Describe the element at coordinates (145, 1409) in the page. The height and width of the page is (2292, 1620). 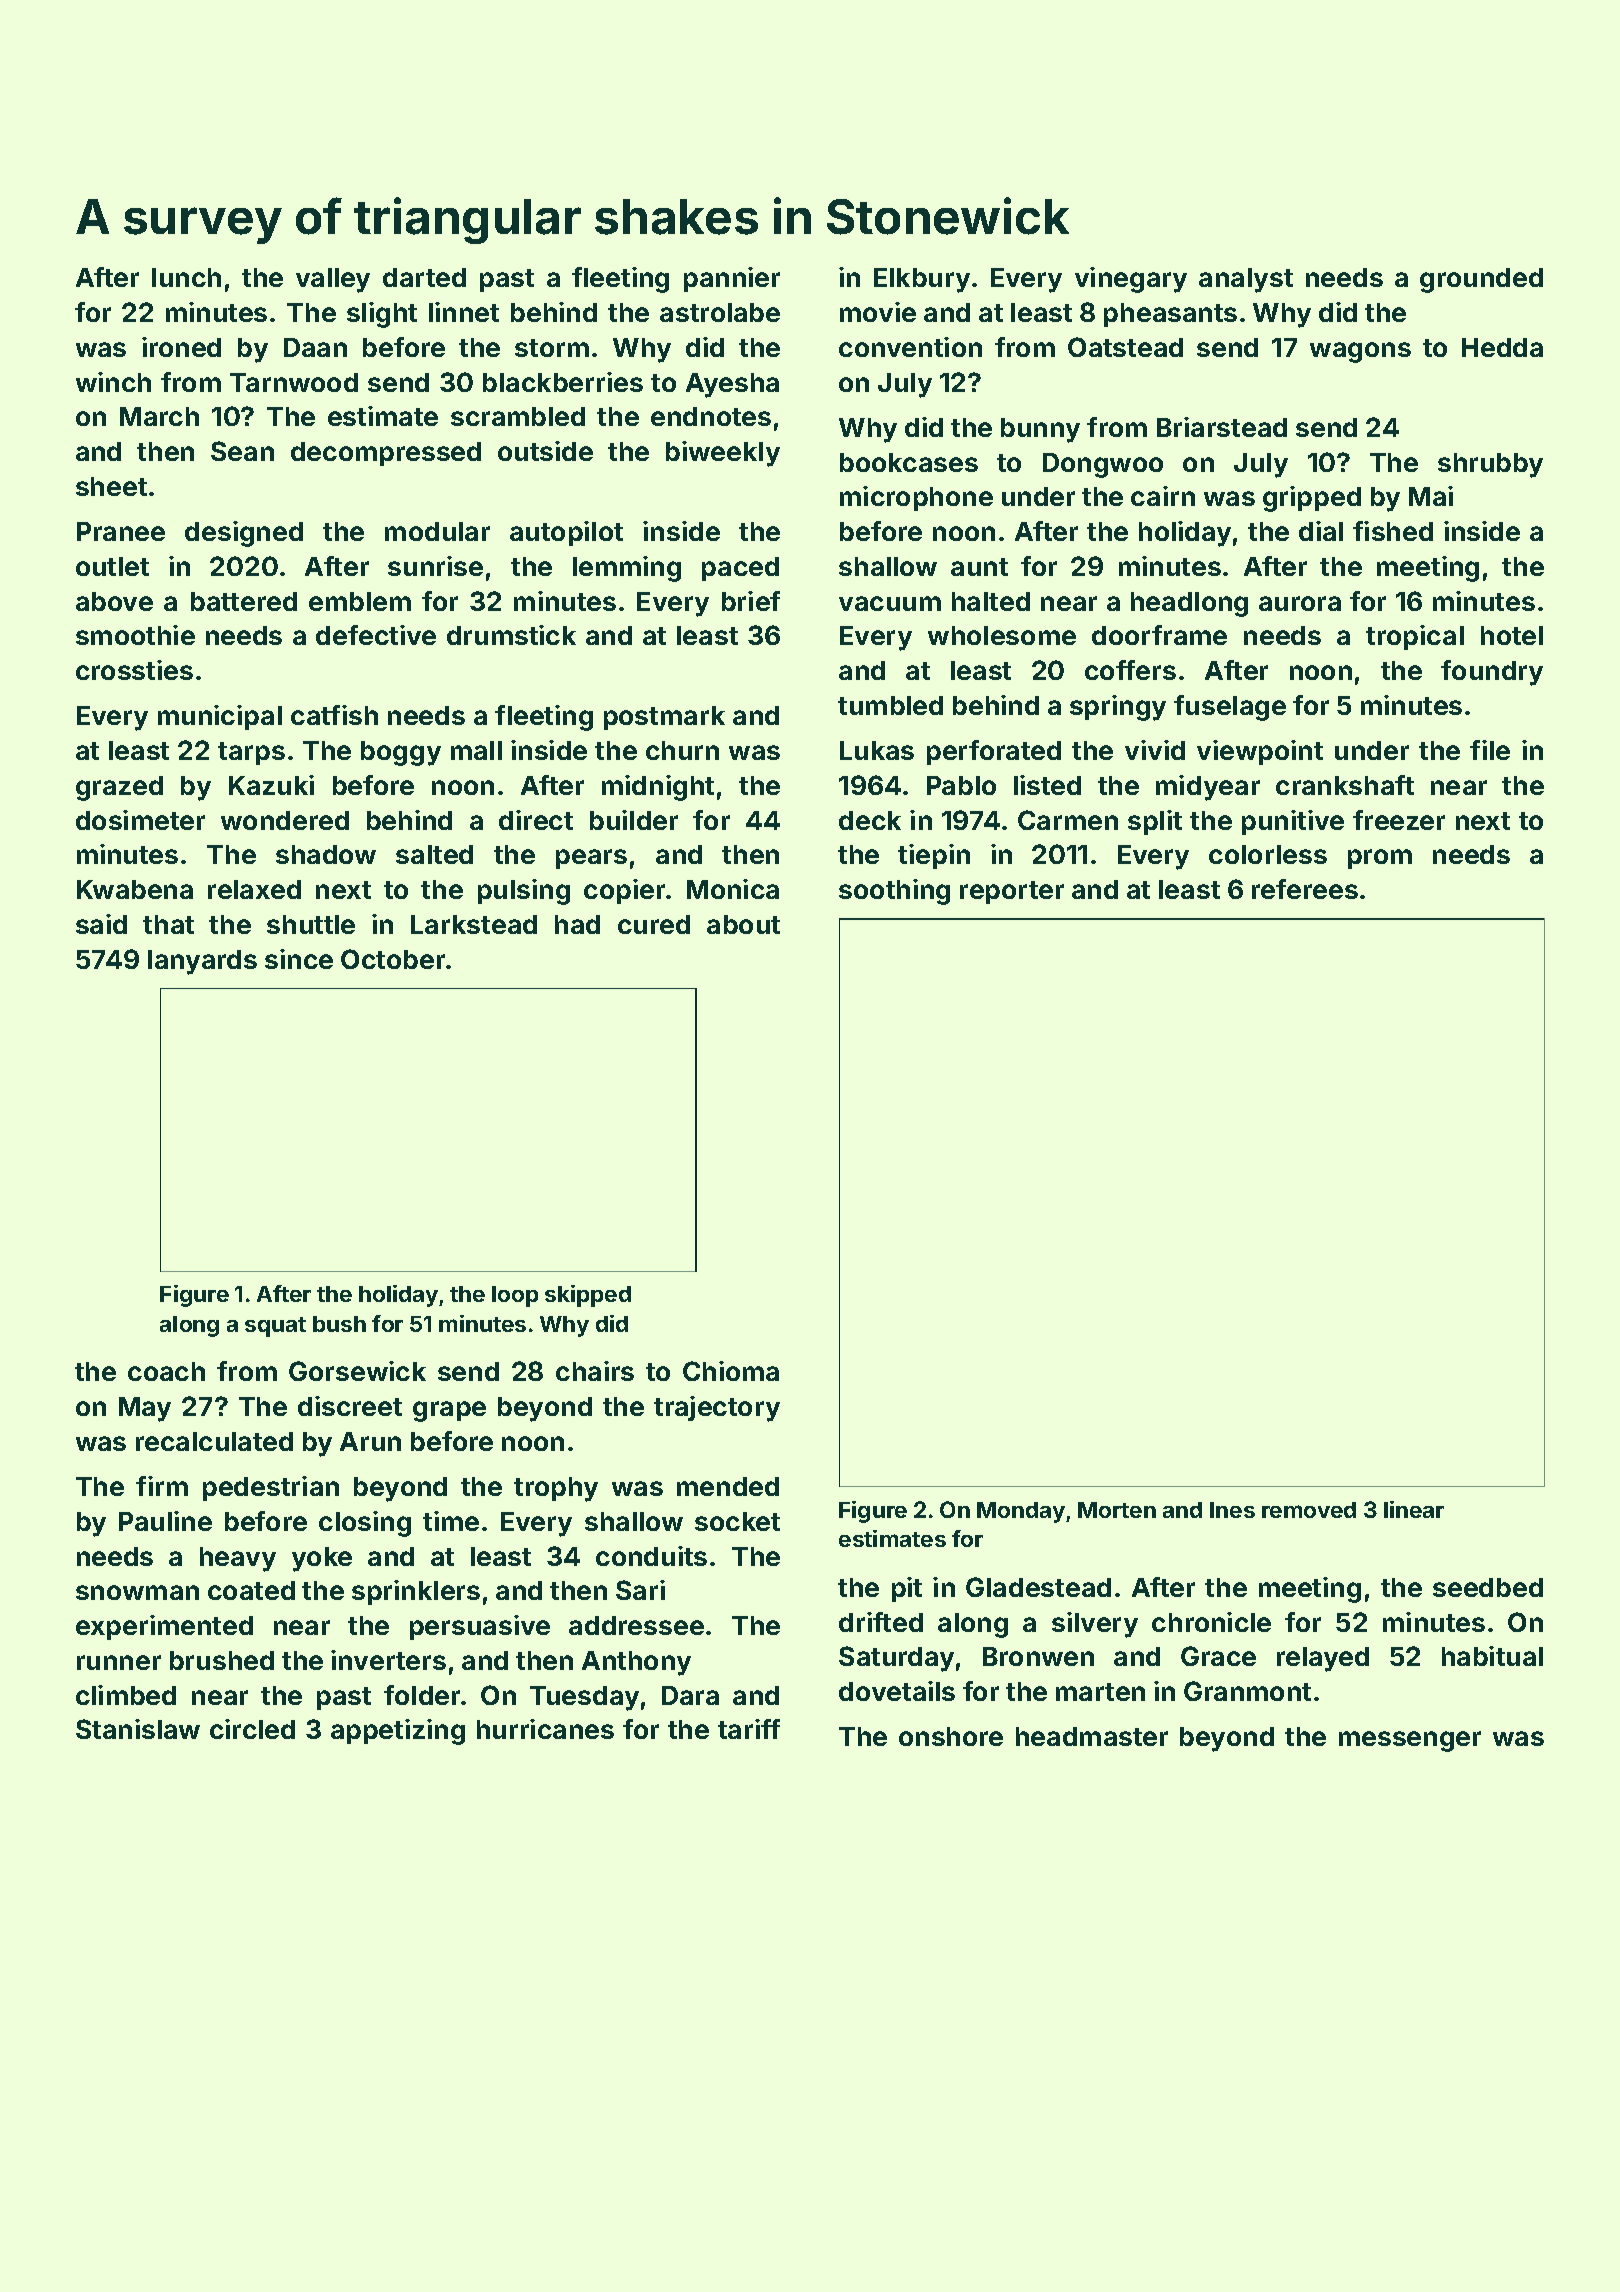
I see `May` at that location.
